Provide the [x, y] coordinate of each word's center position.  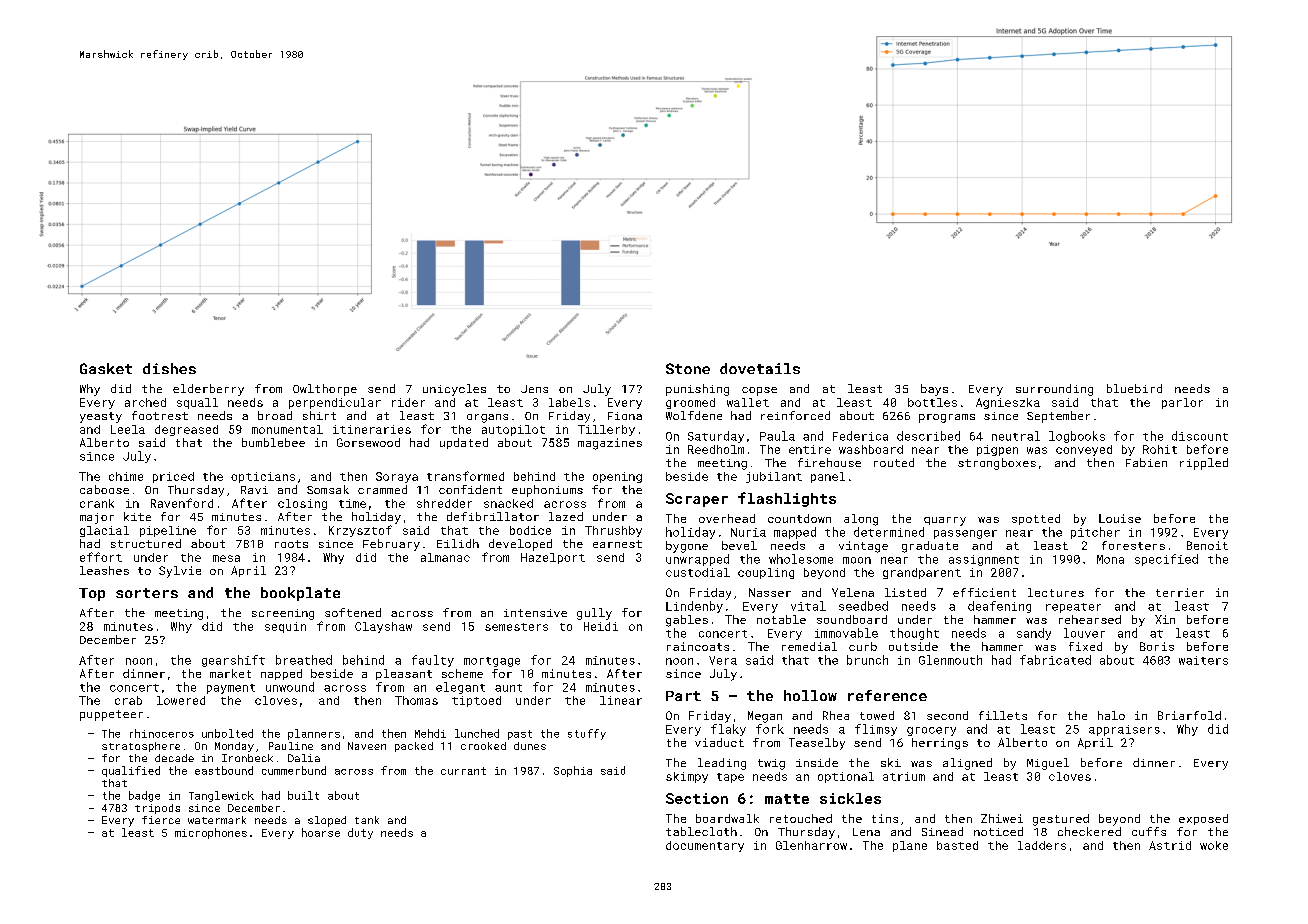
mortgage [492, 662]
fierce [161, 820]
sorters [147, 593]
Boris [1157, 646]
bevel [739, 545]
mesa [226, 558]
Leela [128, 429]
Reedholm [716, 449]
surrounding [1054, 390]
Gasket [106, 368]
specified [1166, 560]
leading [722, 764]
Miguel [1048, 764]
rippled [1204, 464]
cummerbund [294, 770]
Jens [534, 389]
